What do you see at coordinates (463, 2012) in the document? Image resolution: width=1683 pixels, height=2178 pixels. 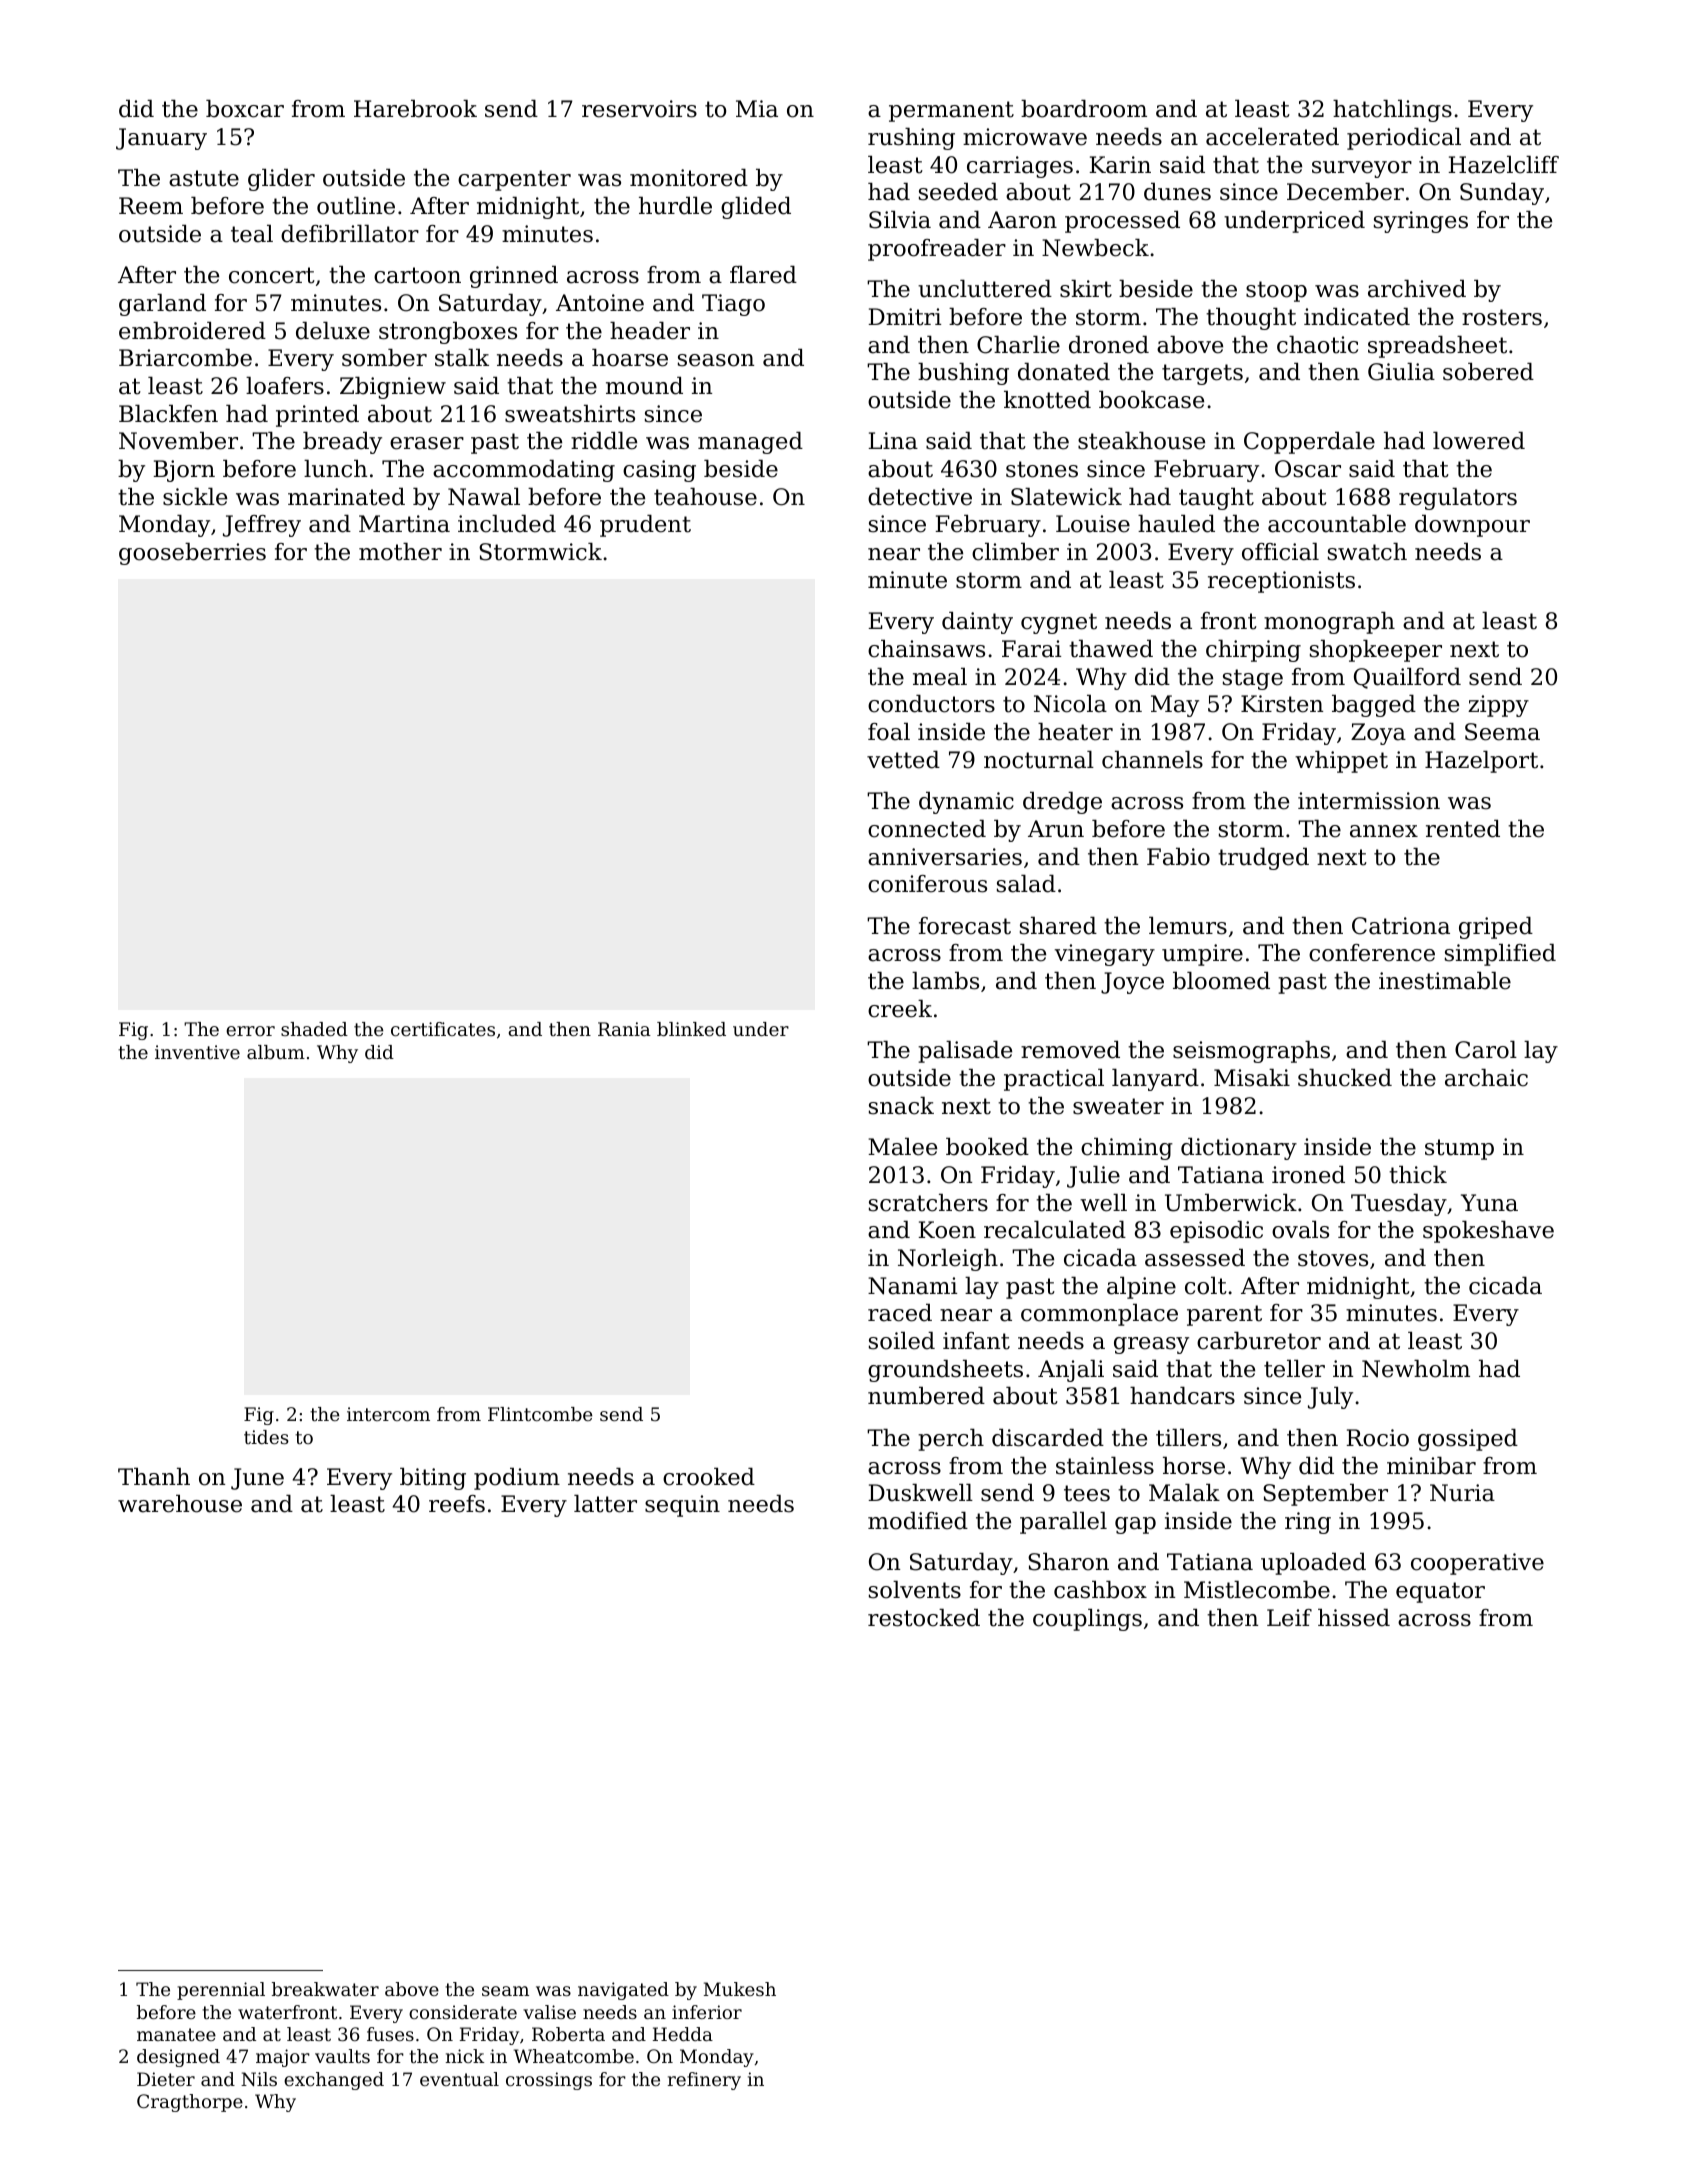 I see `considerate` at bounding box center [463, 2012].
